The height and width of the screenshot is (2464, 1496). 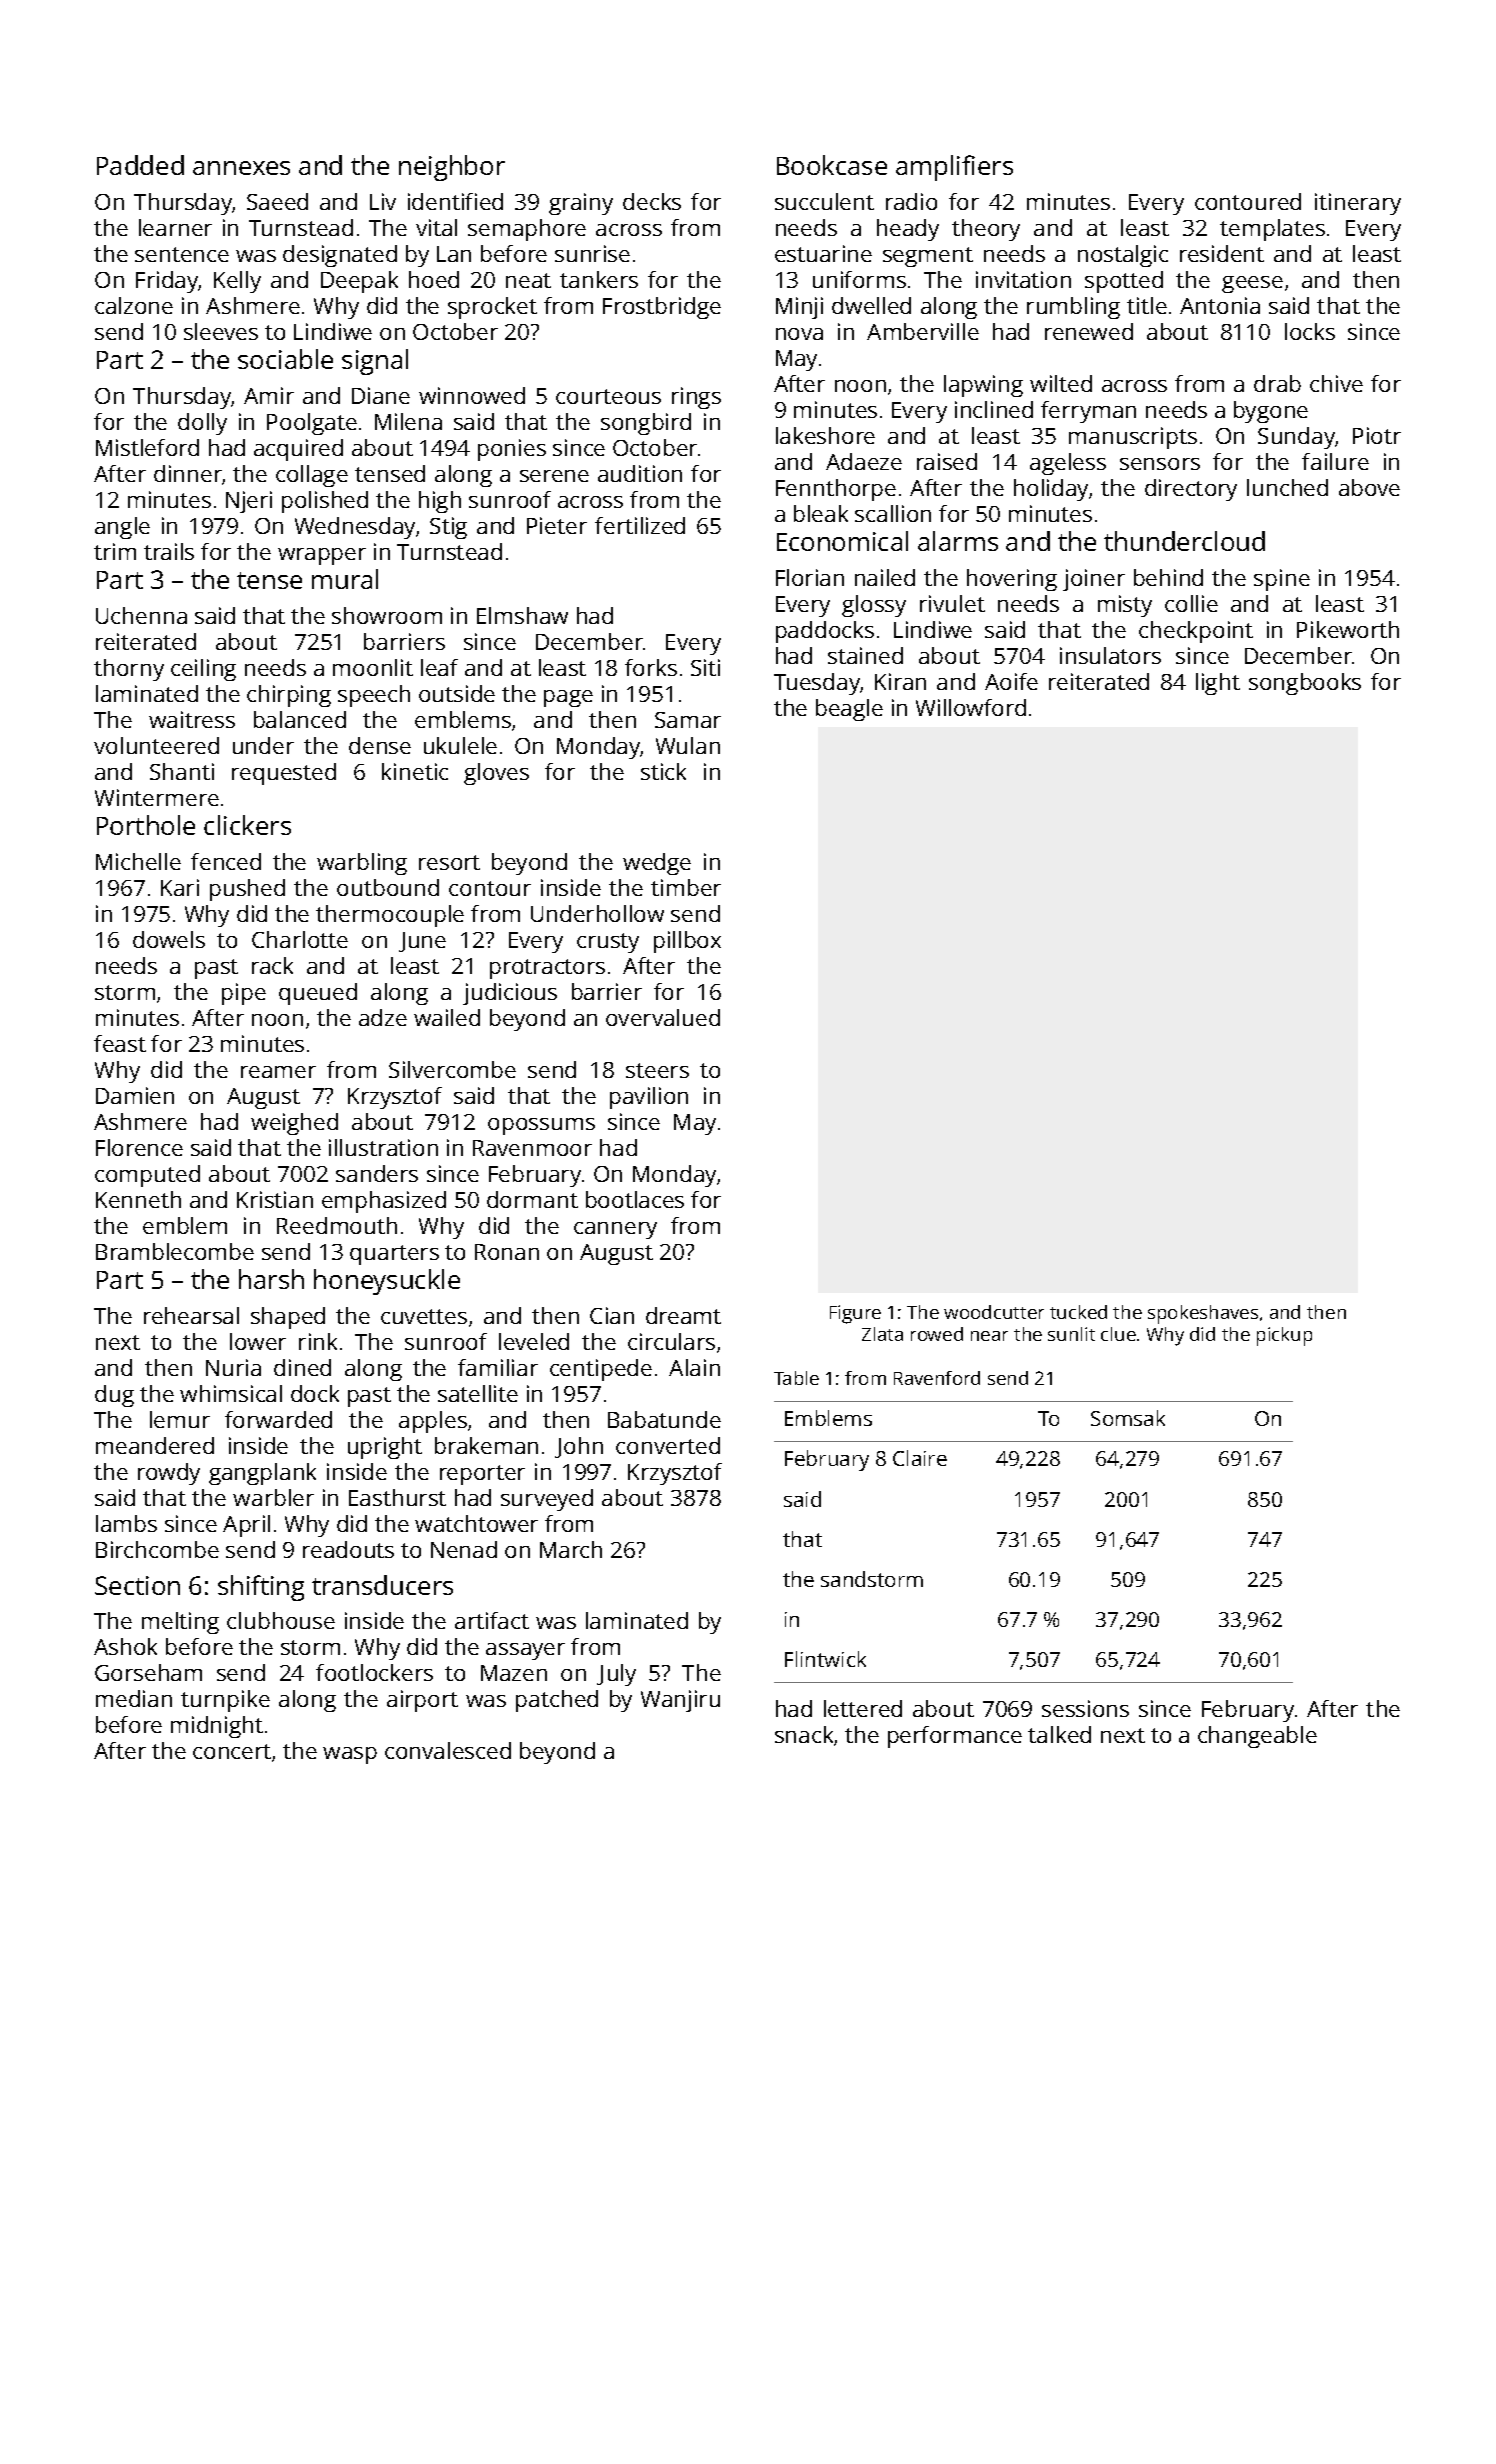 What do you see at coordinates (1123, 256) in the screenshot?
I see `nostalgic` at bounding box center [1123, 256].
